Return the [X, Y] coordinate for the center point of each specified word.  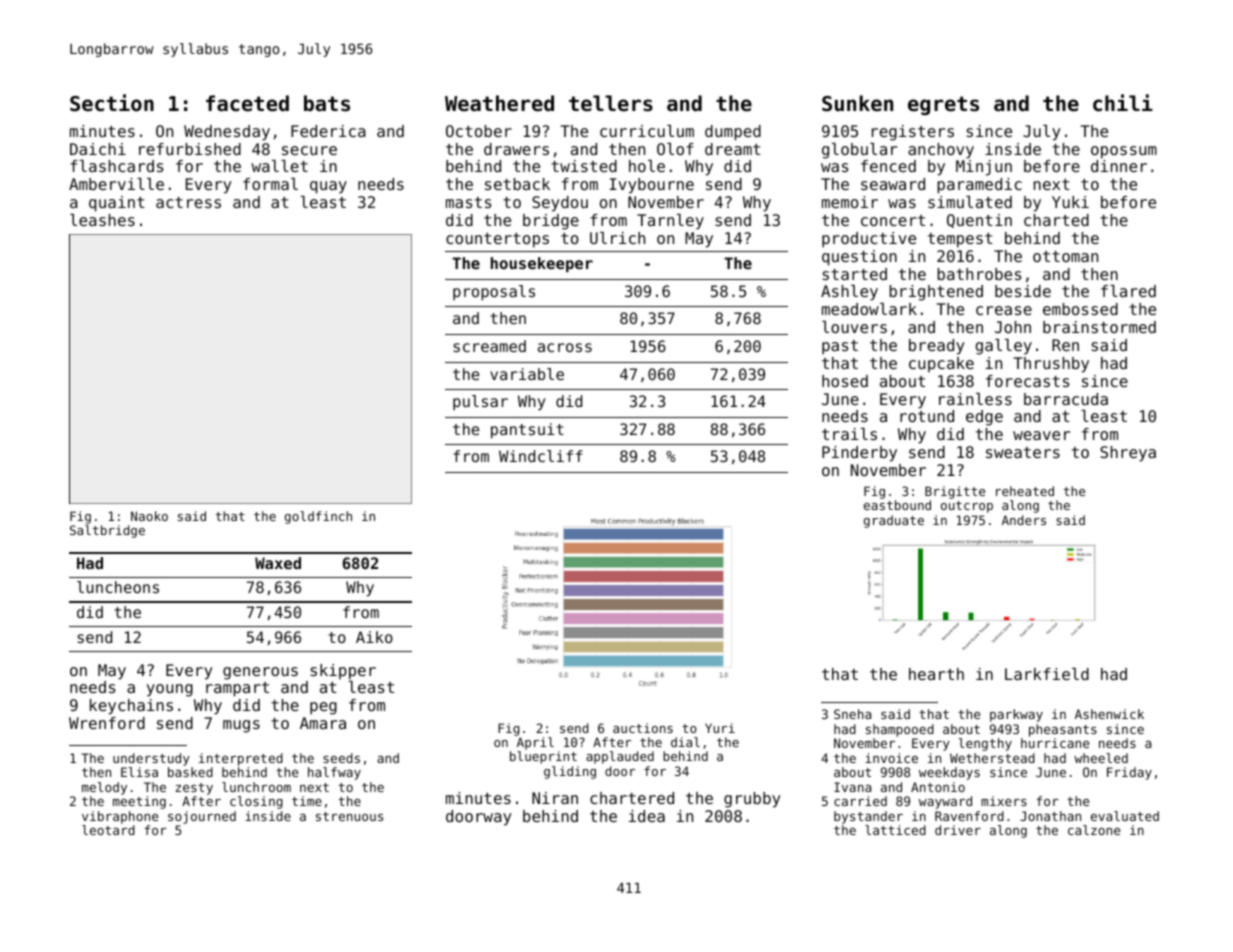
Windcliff [541, 456]
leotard [108, 830]
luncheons [118, 587]
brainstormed [1099, 327]
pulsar [480, 402]
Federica [328, 131]
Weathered [499, 103]
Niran [555, 798]
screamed [489, 346]
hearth [936, 674]
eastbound [897, 505]
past [840, 347]
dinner [1119, 166]
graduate [894, 521]
